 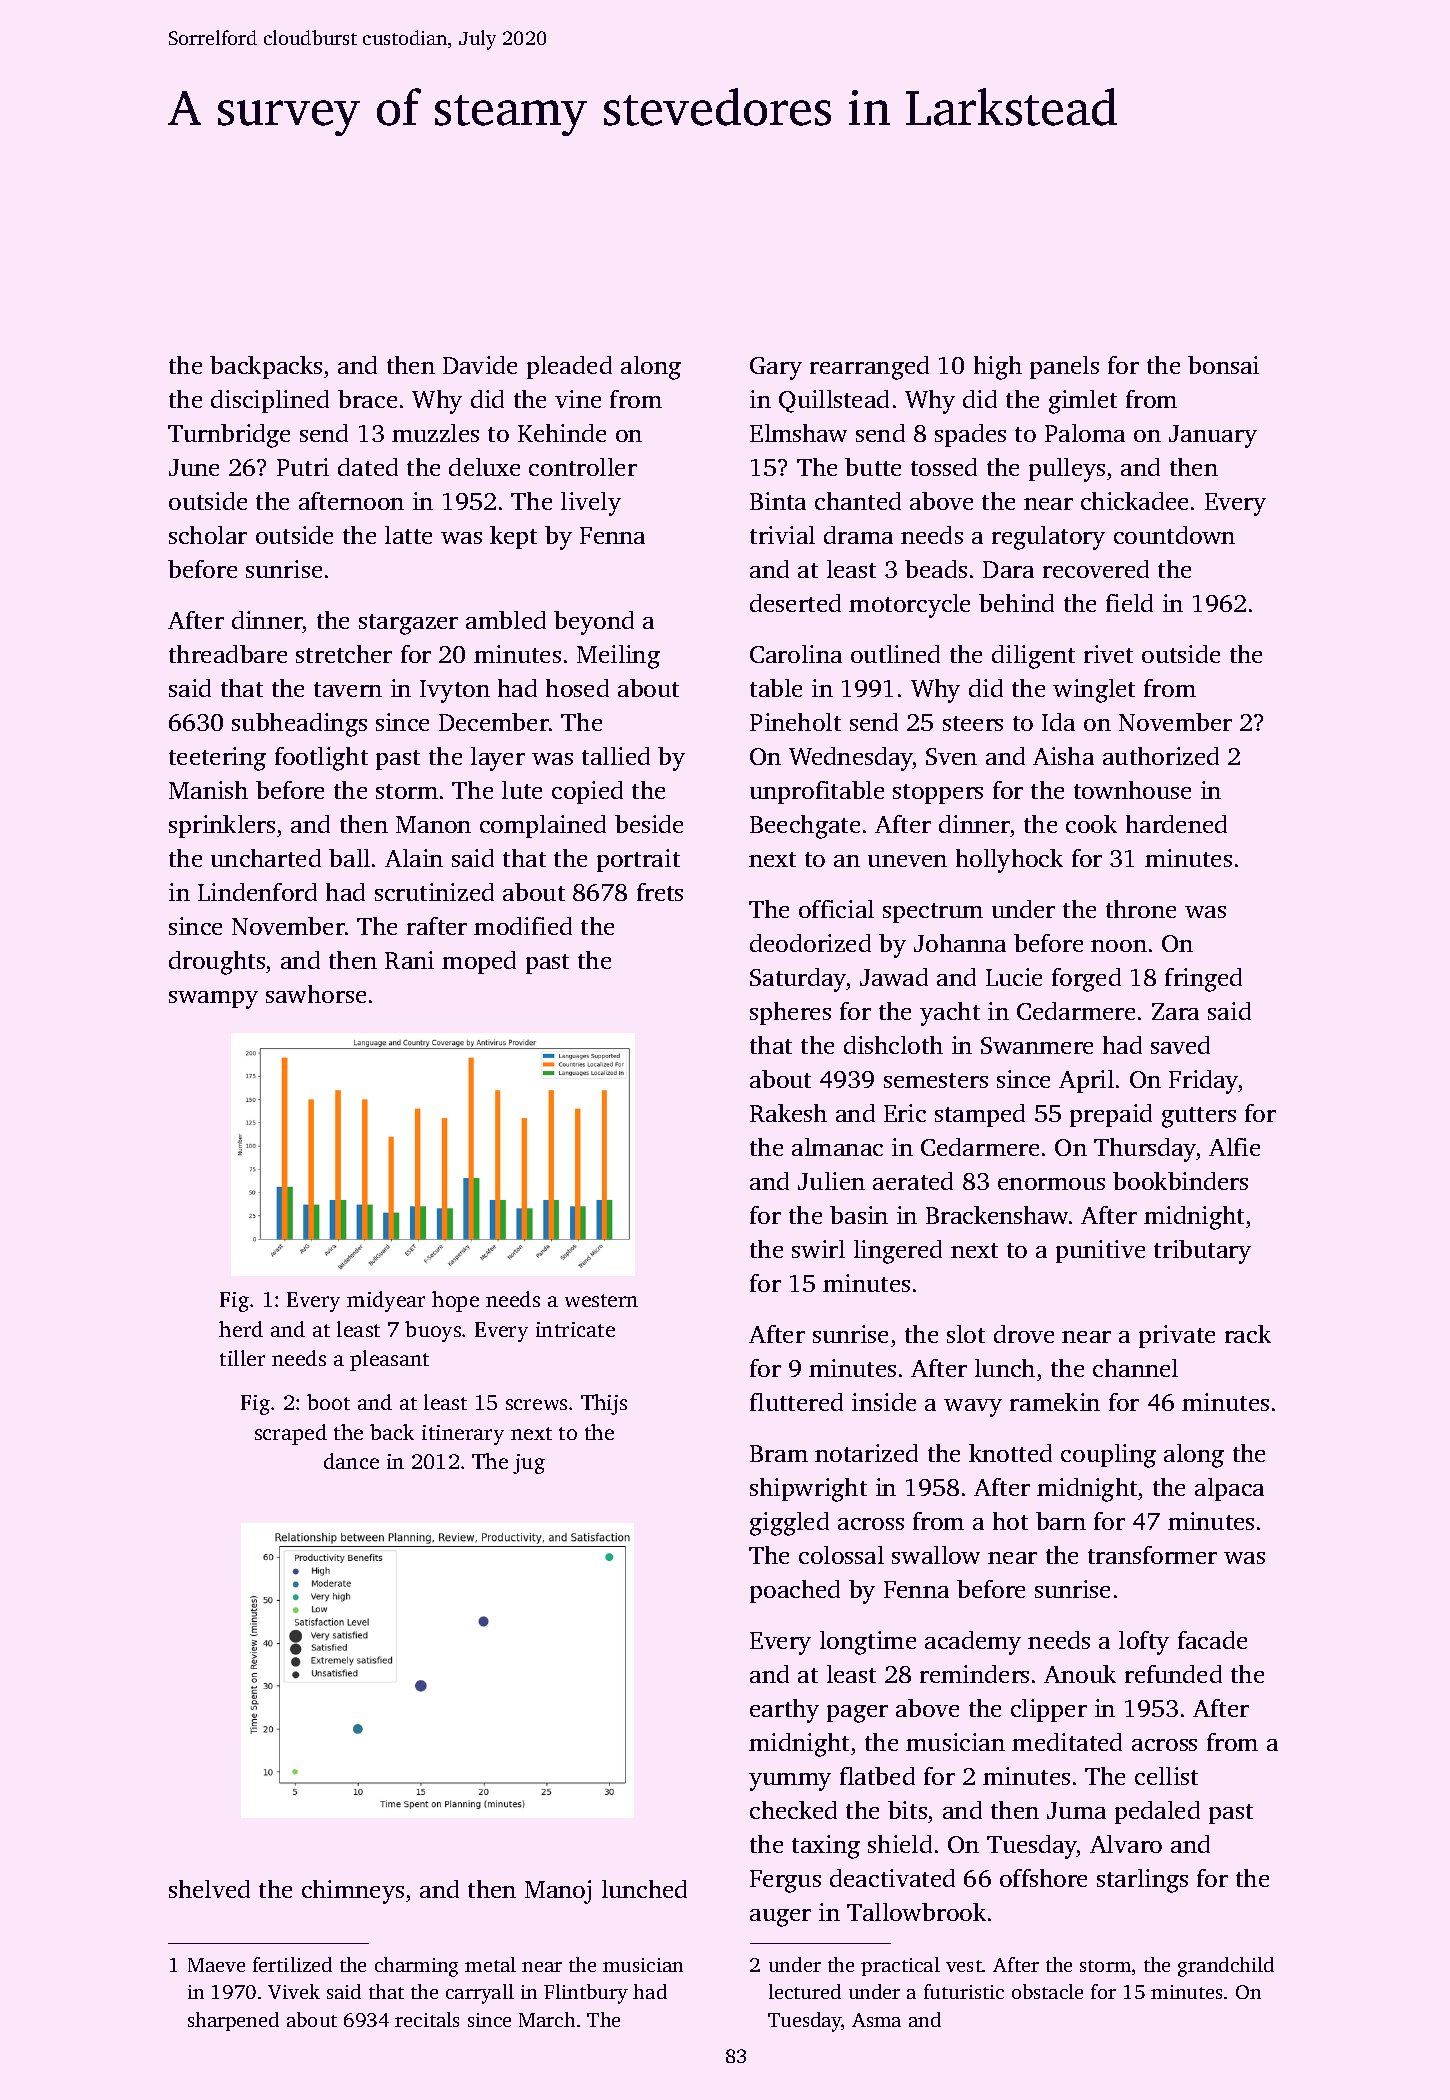 What do you see at coordinates (857, 1714) in the screenshot?
I see `pager` at bounding box center [857, 1714].
